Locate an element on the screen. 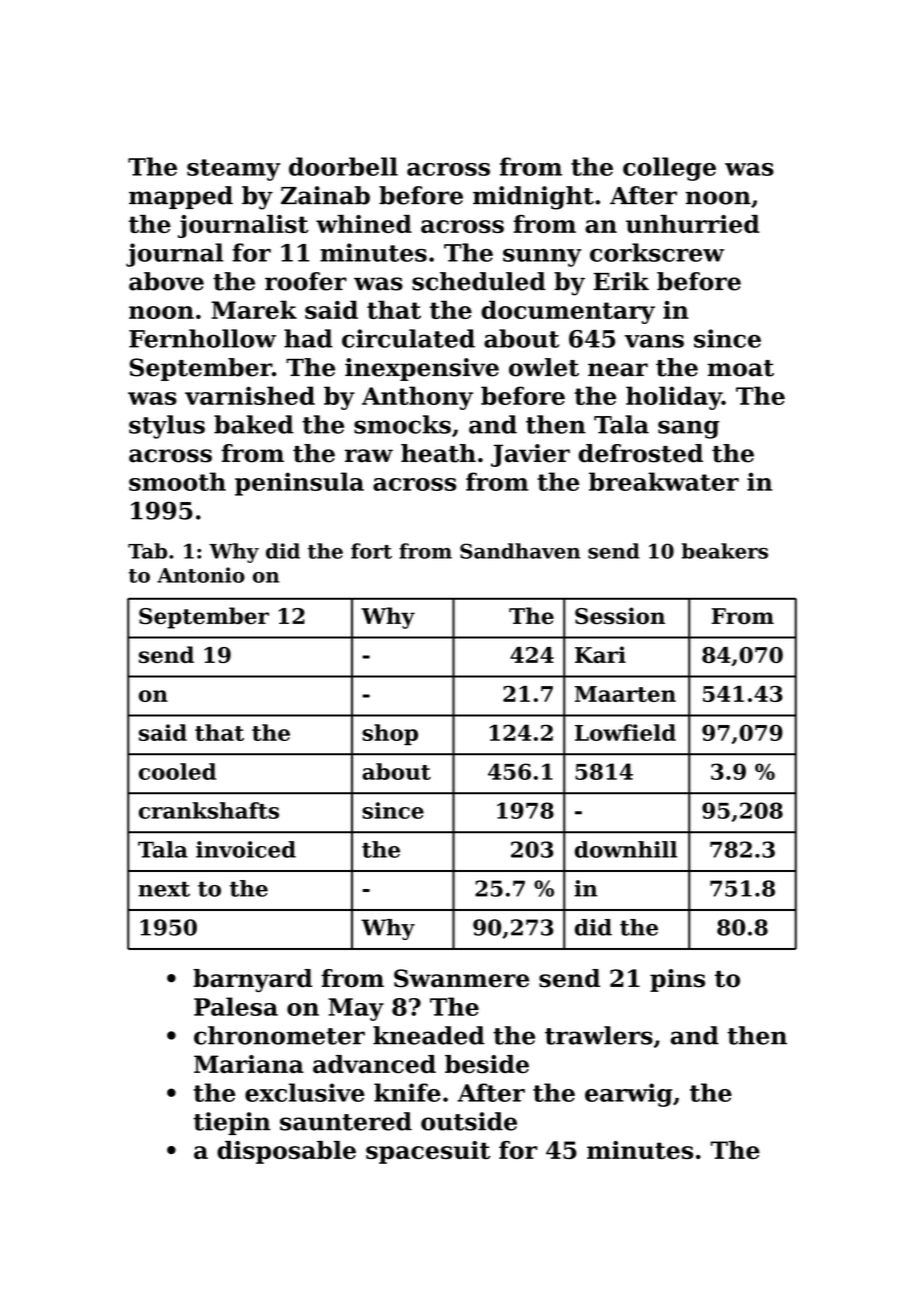  Lowfield is located at coordinates (625, 732).
